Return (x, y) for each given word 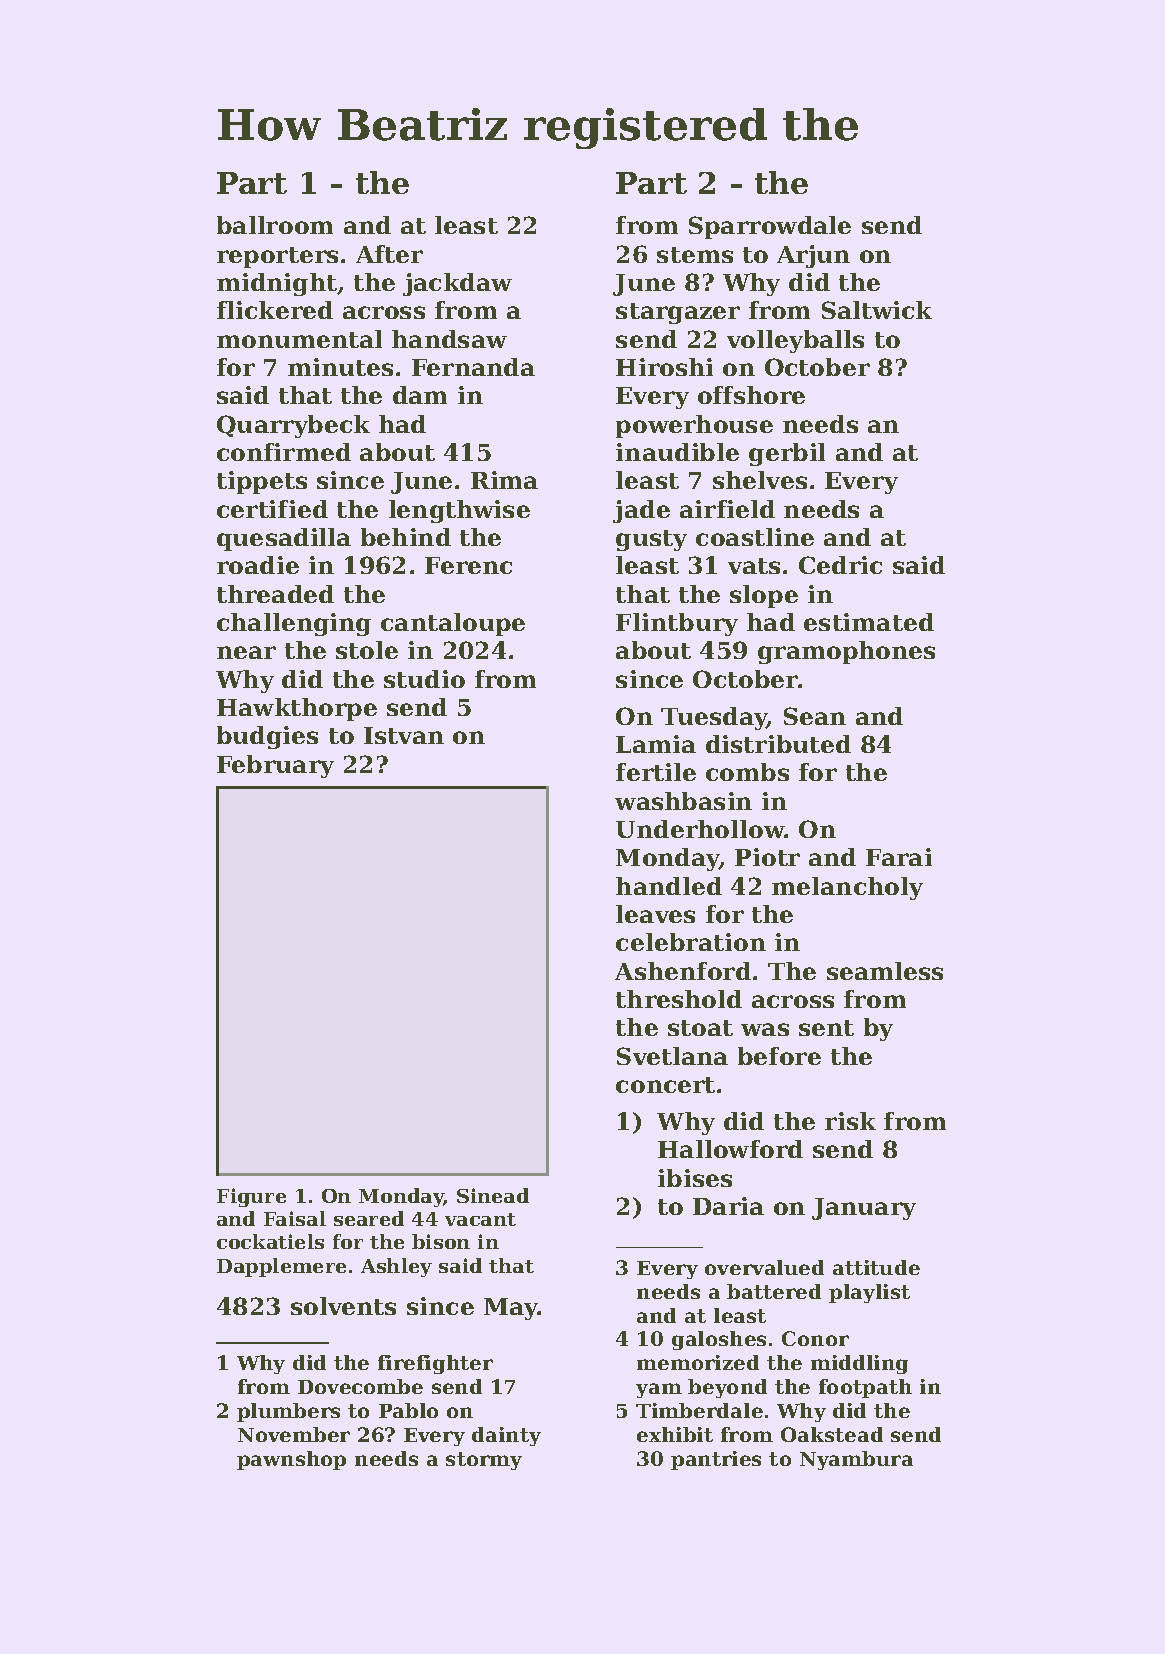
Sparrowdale (770, 227)
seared (369, 1218)
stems (695, 255)
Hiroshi (664, 367)
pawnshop (291, 1460)
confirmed (284, 452)
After (389, 254)
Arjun (813, 256)
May (511, 1309)
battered (774, 1291)
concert (665, 1085)
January (864, 1209)
